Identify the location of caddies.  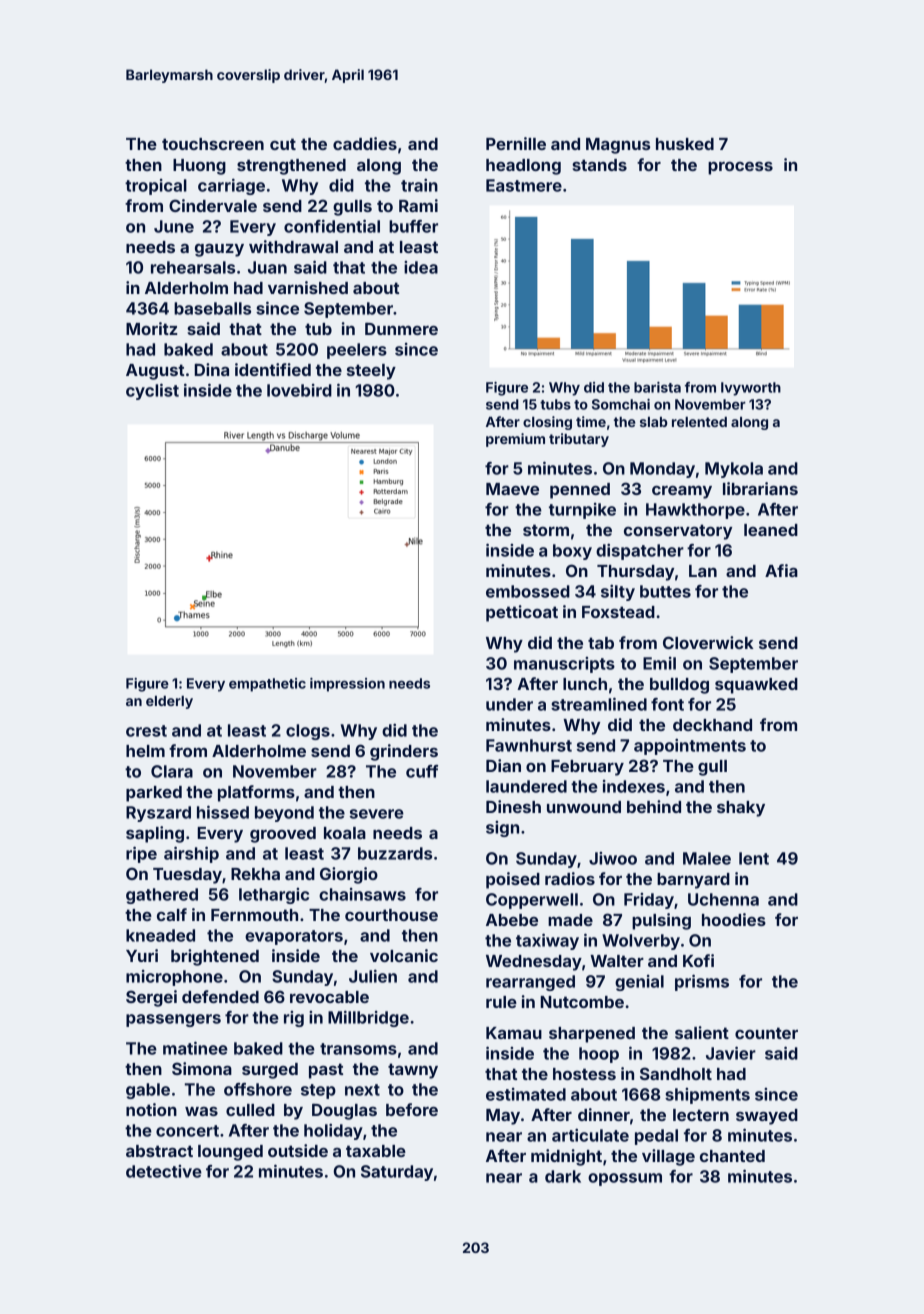
(365, 143).
